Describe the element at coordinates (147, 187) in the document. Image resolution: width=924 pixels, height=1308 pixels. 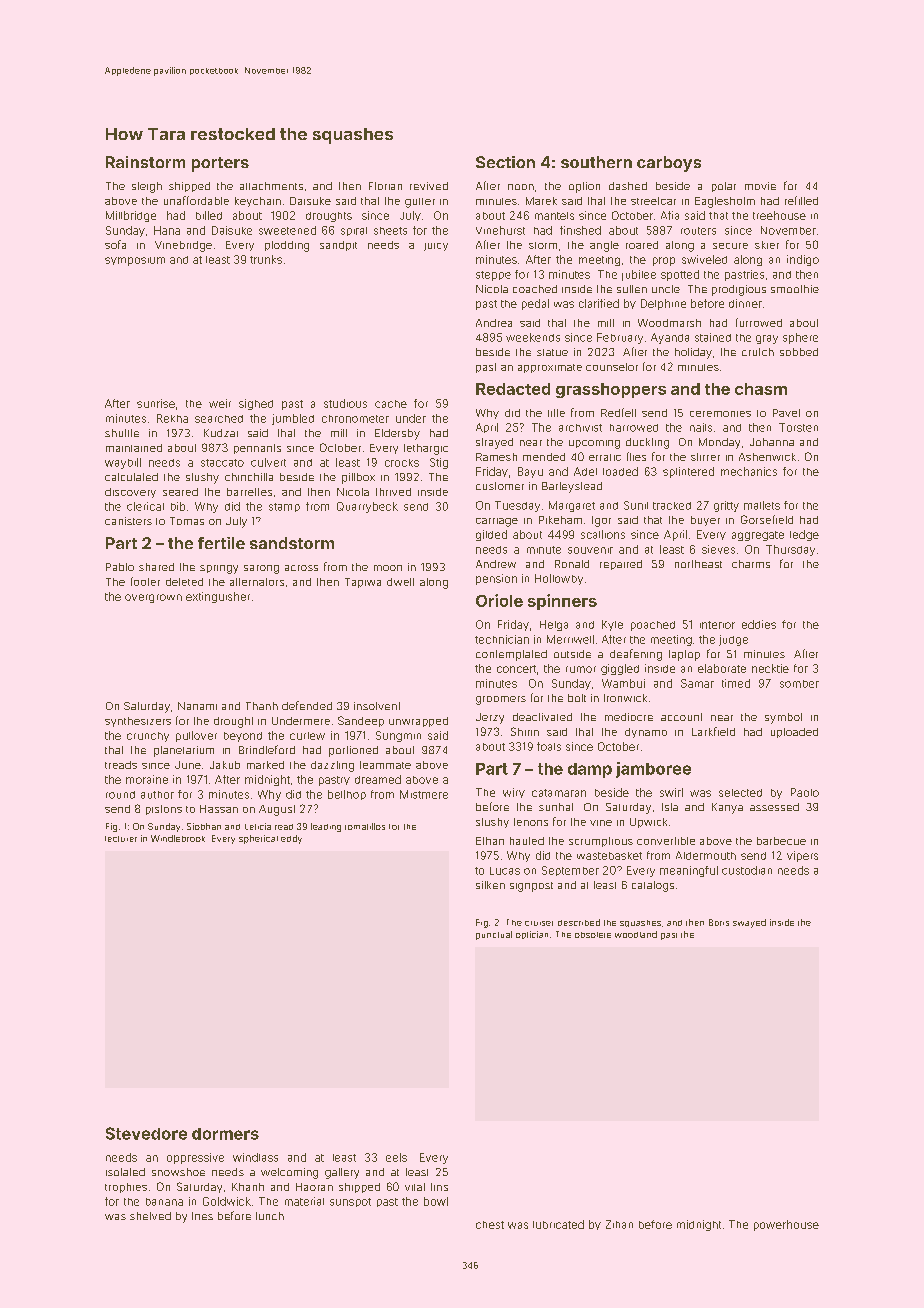
I see `sleigh` at that location.
